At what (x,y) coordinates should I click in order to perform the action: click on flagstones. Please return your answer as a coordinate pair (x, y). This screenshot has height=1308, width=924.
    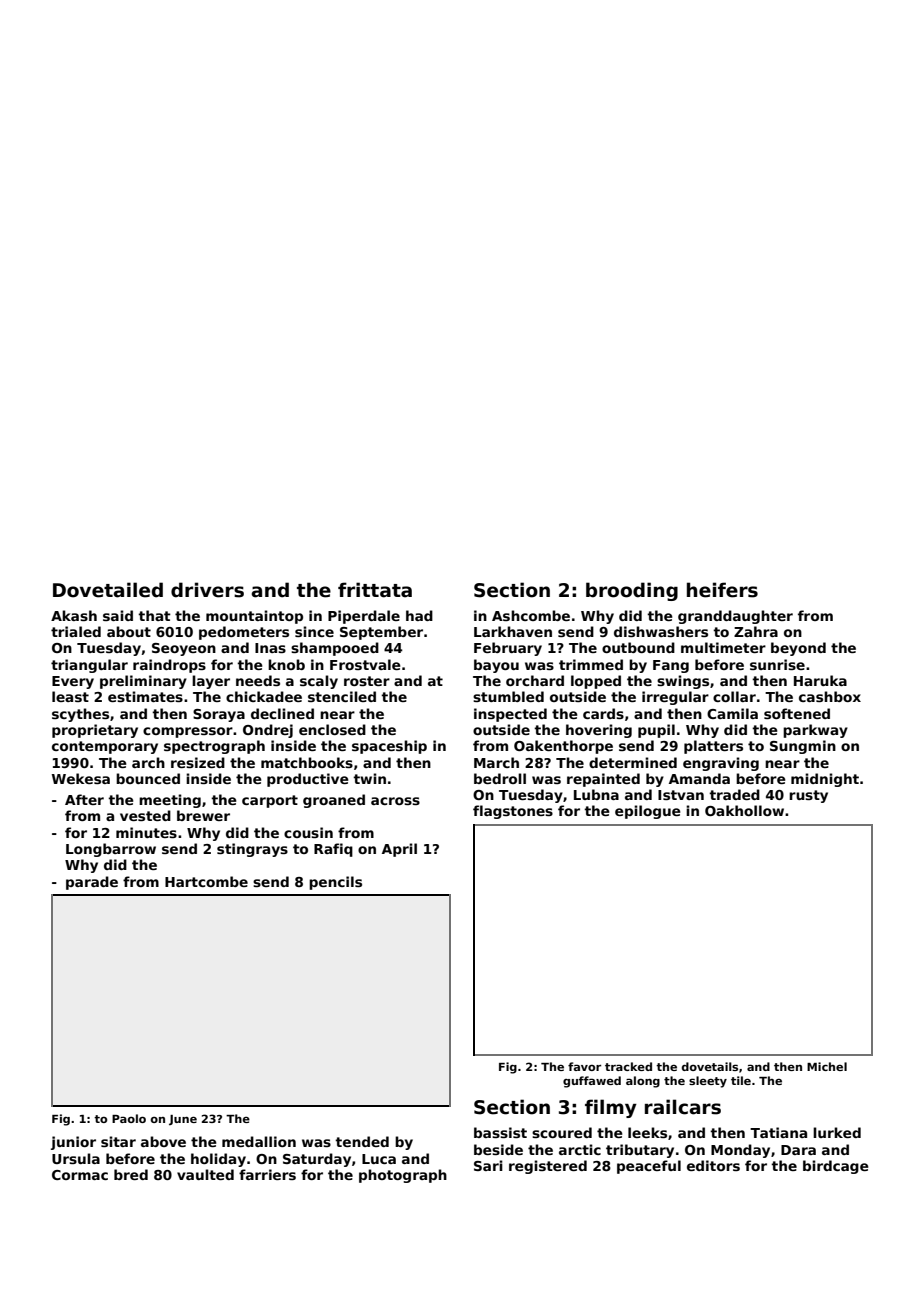
    Looking at the image, I should click on (513, 812).
